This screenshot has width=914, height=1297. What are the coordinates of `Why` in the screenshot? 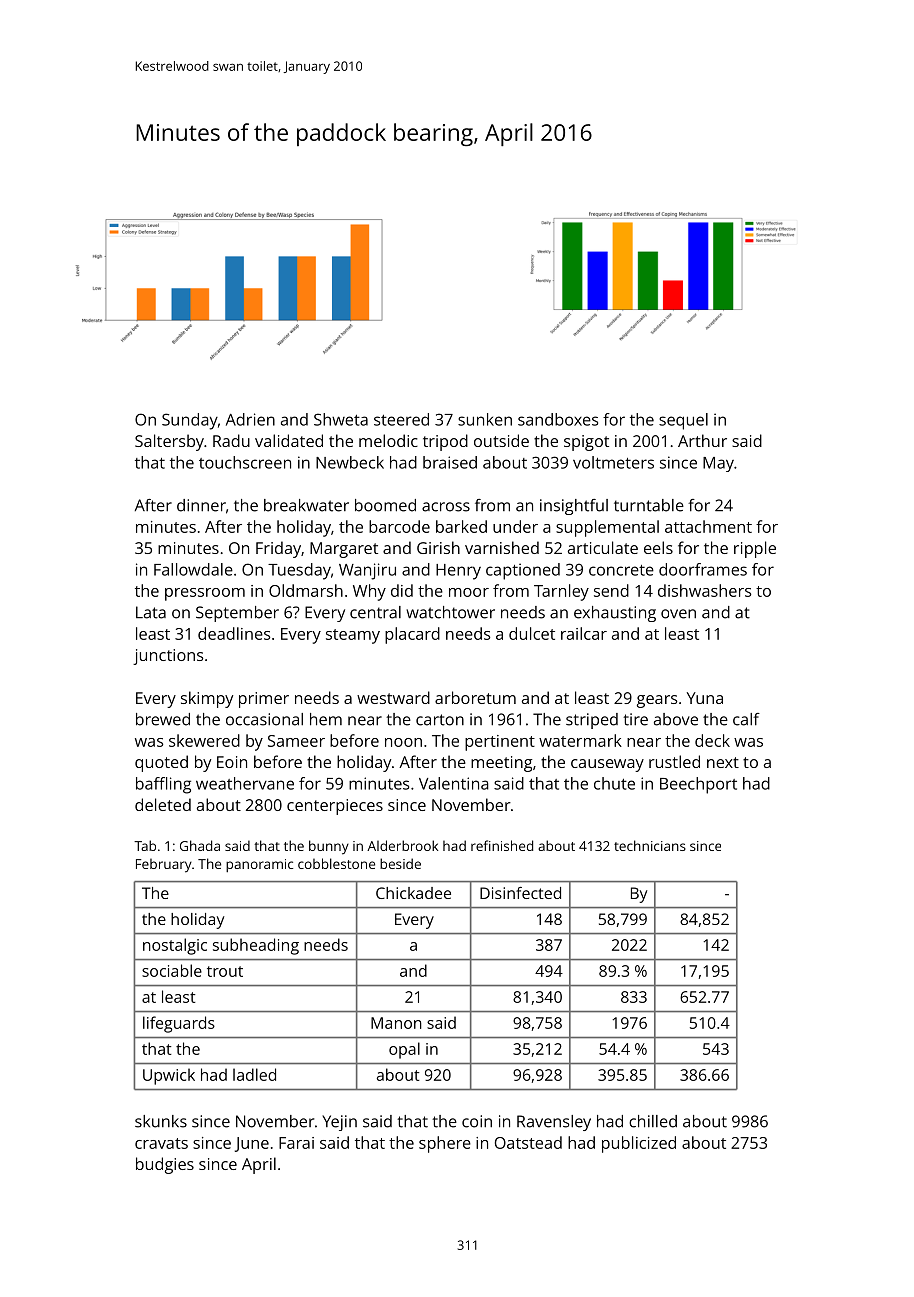 It's located at (369, 592).
